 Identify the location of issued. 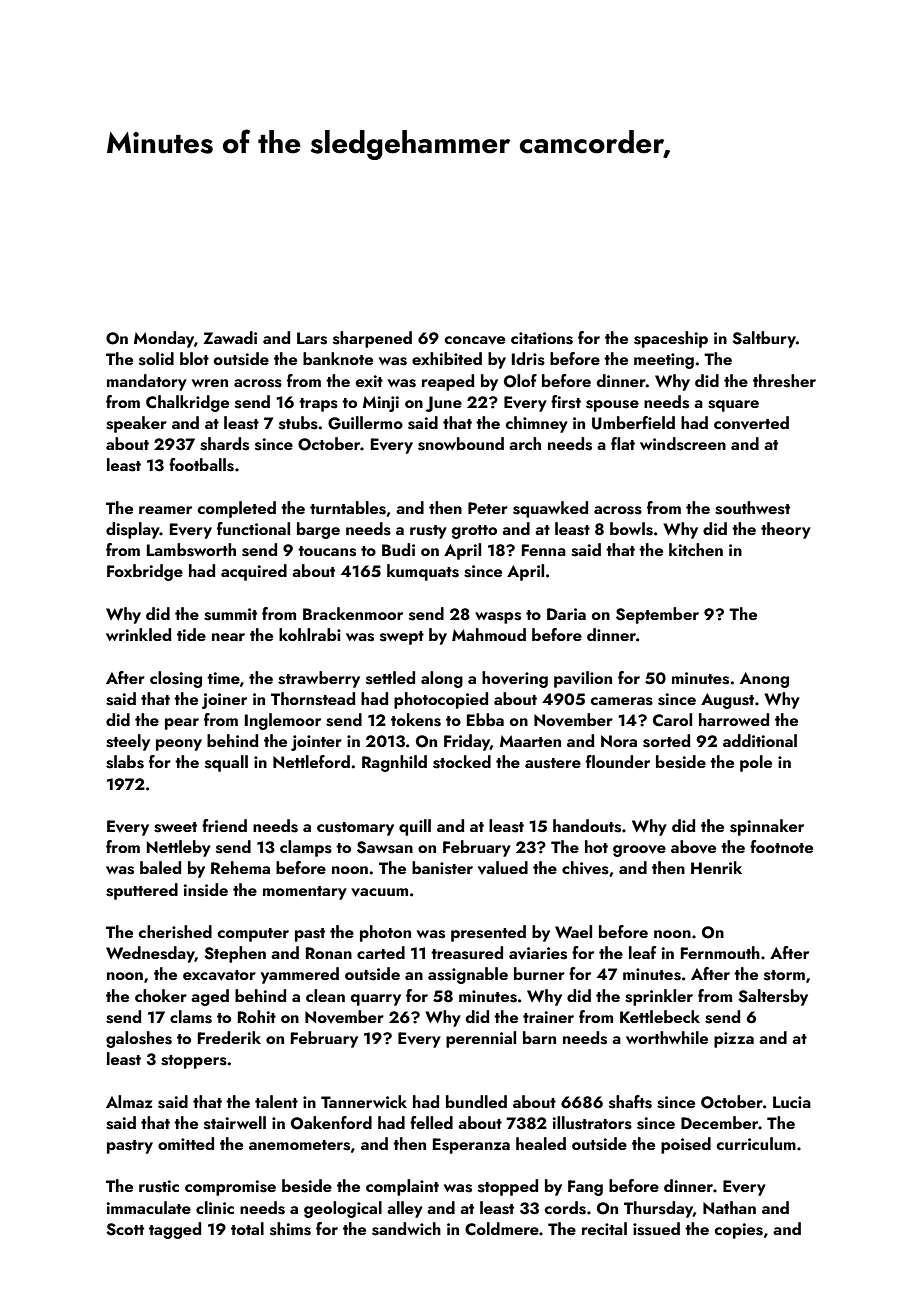
(656, 1229).
